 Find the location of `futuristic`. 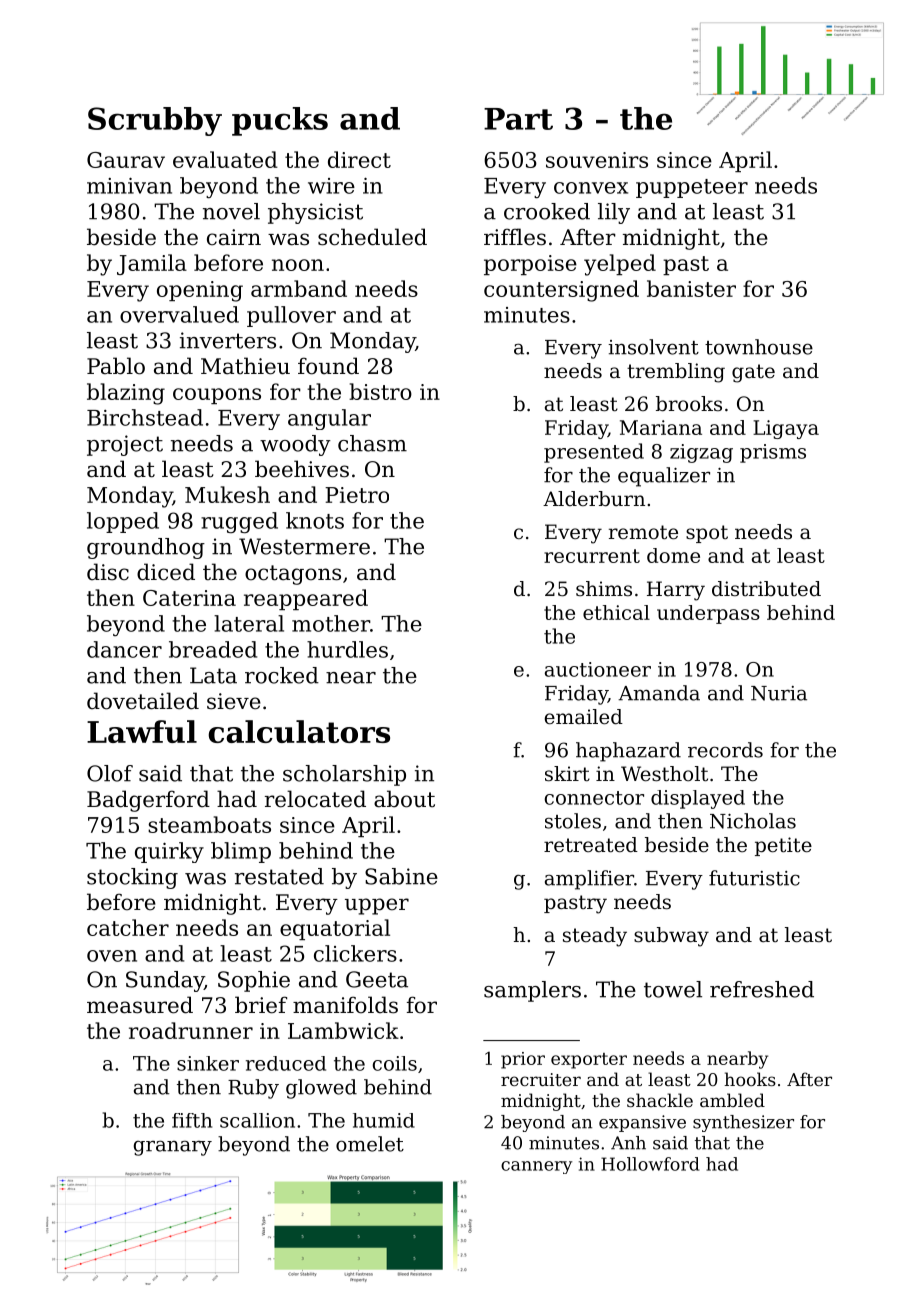

futuristic is located at coordinates (754, 878).
